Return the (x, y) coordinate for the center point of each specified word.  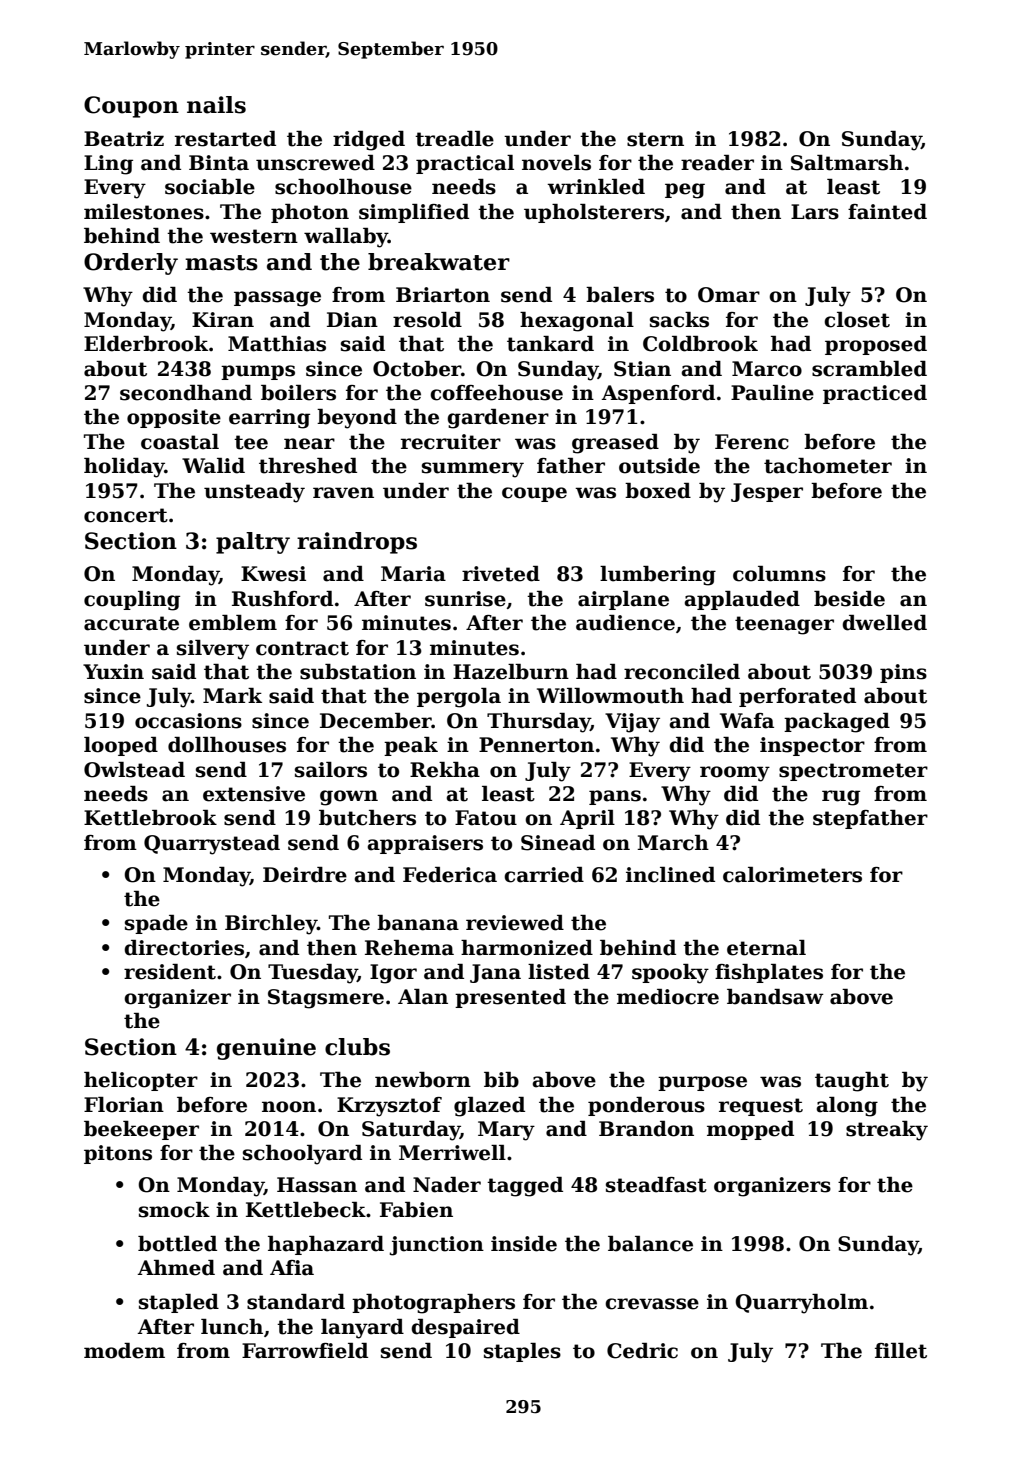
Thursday (539, 723)
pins (903, 673)
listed (559, 972)
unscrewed (315, 163)
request (761, 1107)
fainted (887, 212)
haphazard (326, 1245)
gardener (498, 419)
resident (170, 972)
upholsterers (594, 213)
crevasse (652, 1304)
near (309, 444)
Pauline (772, 393)
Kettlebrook (150, 818)
